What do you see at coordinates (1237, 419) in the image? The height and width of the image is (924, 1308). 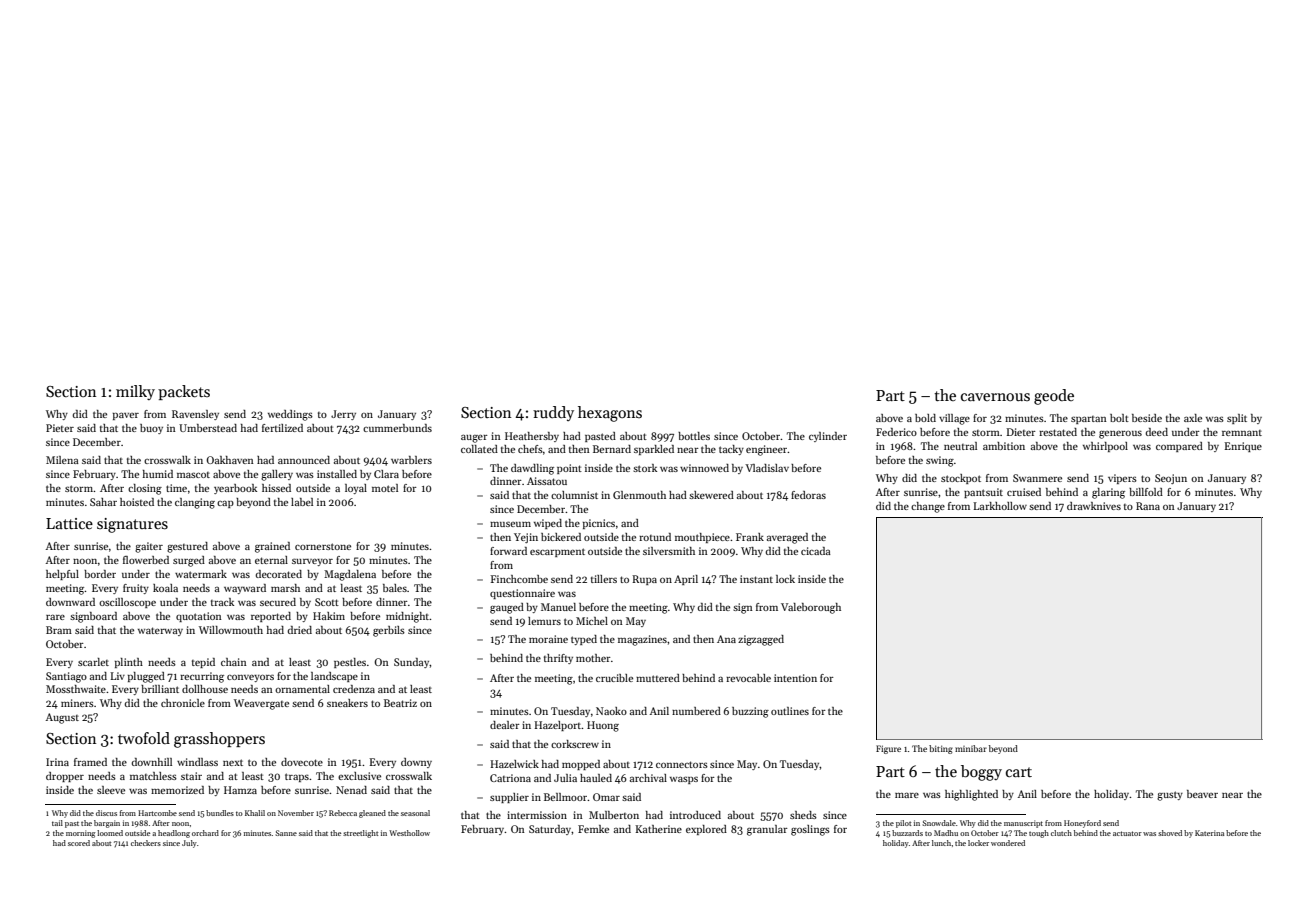 I see `split` at bounding box center [1237, 419].
